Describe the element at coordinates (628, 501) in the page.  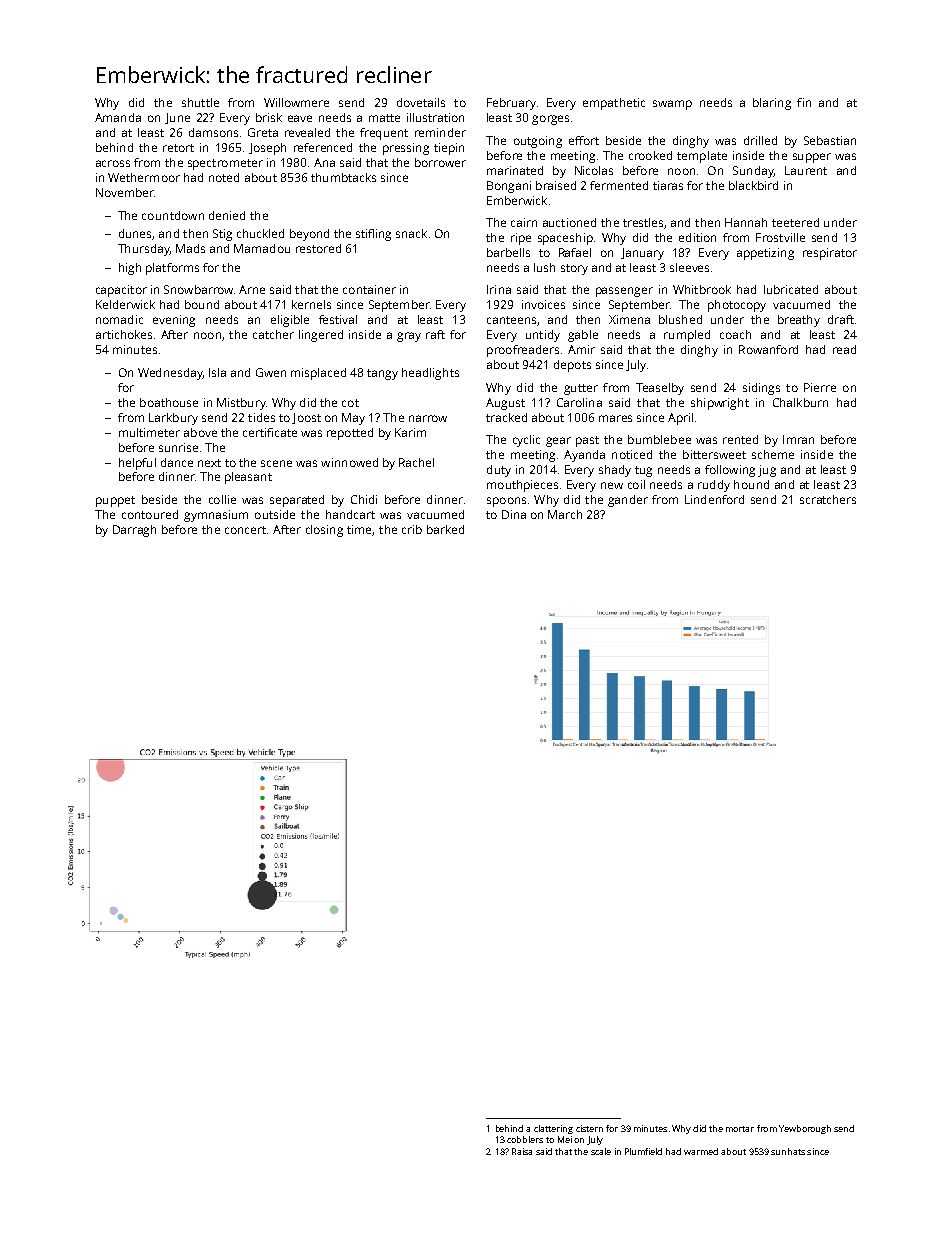
I see `gander` at that location.
